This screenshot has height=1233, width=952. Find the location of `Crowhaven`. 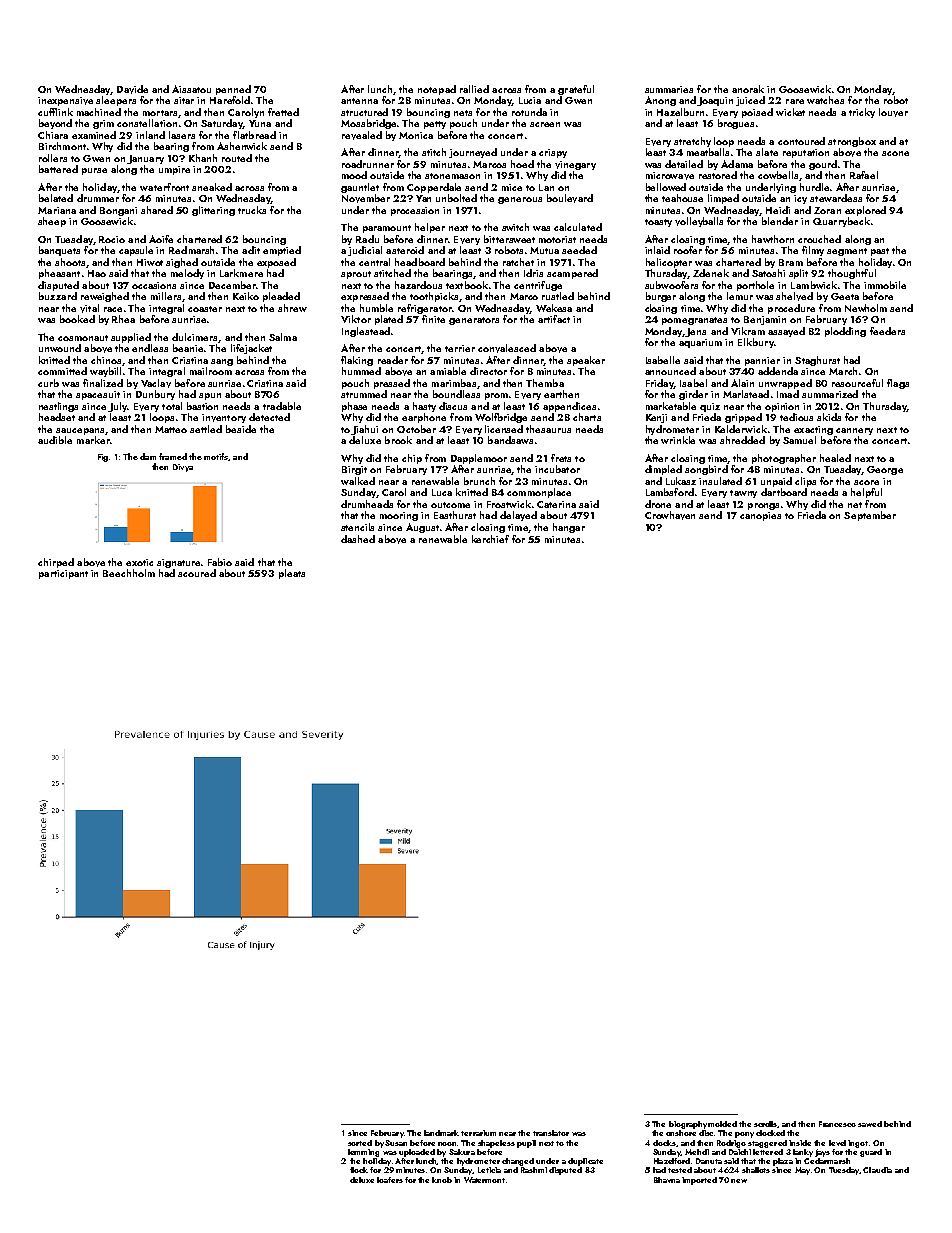

Crowhaven is located at coordinates (670, 515).
